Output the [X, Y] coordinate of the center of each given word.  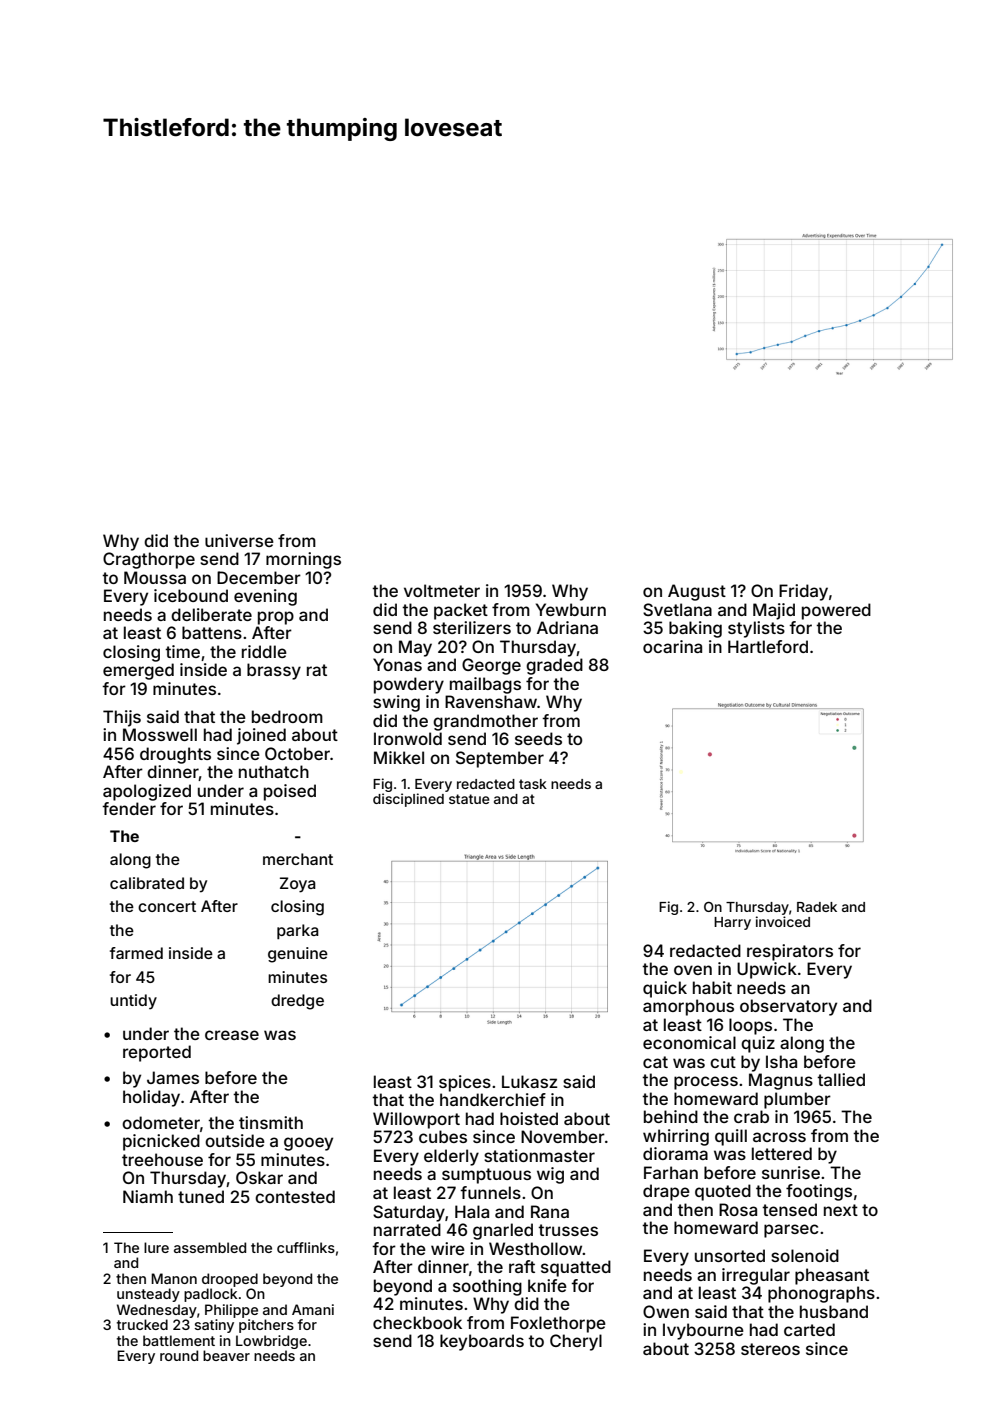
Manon [174, 1278]
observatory [788, 1007]
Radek [817, 907]
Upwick [767, 970]
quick [665, 989]
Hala [472, 1211]
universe [239, 540]
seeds [538, 738]
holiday [151, 1098]
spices [465, 1083]
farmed [136, 953]
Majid [774, 611]
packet [461, 611]
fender [129, 808]
